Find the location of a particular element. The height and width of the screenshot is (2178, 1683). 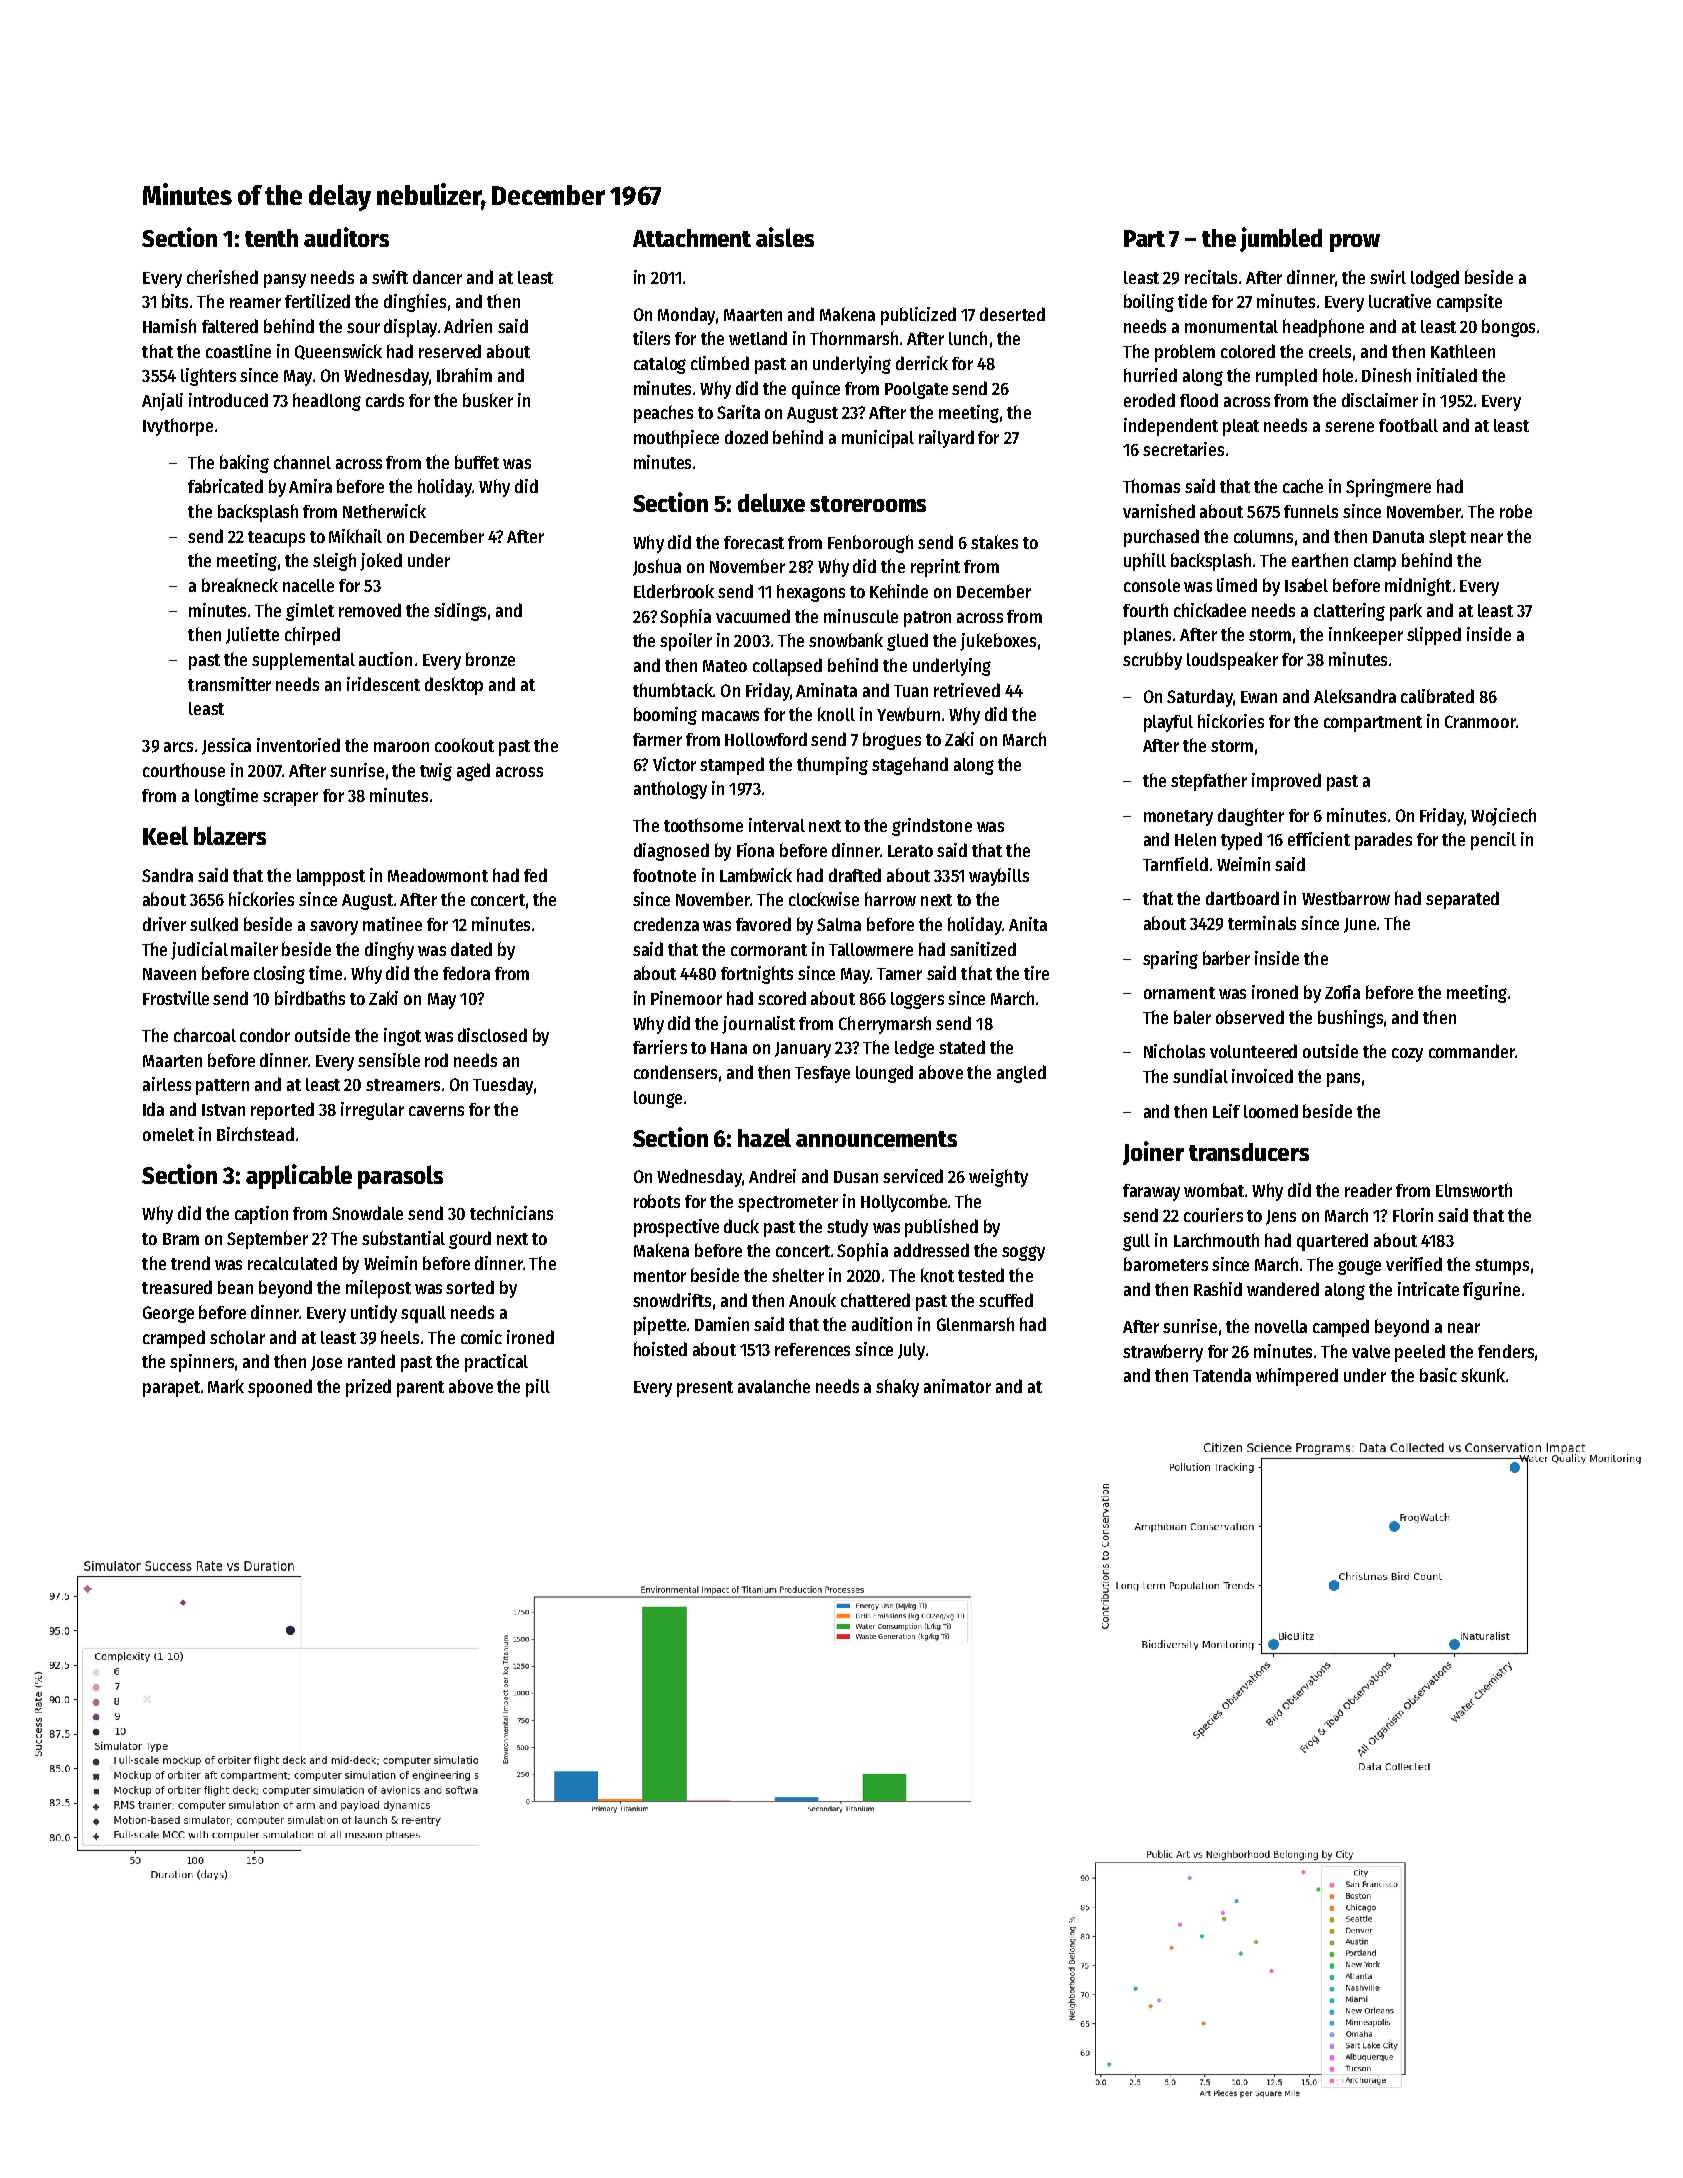

sulked is located at coordinates (214, 924).
